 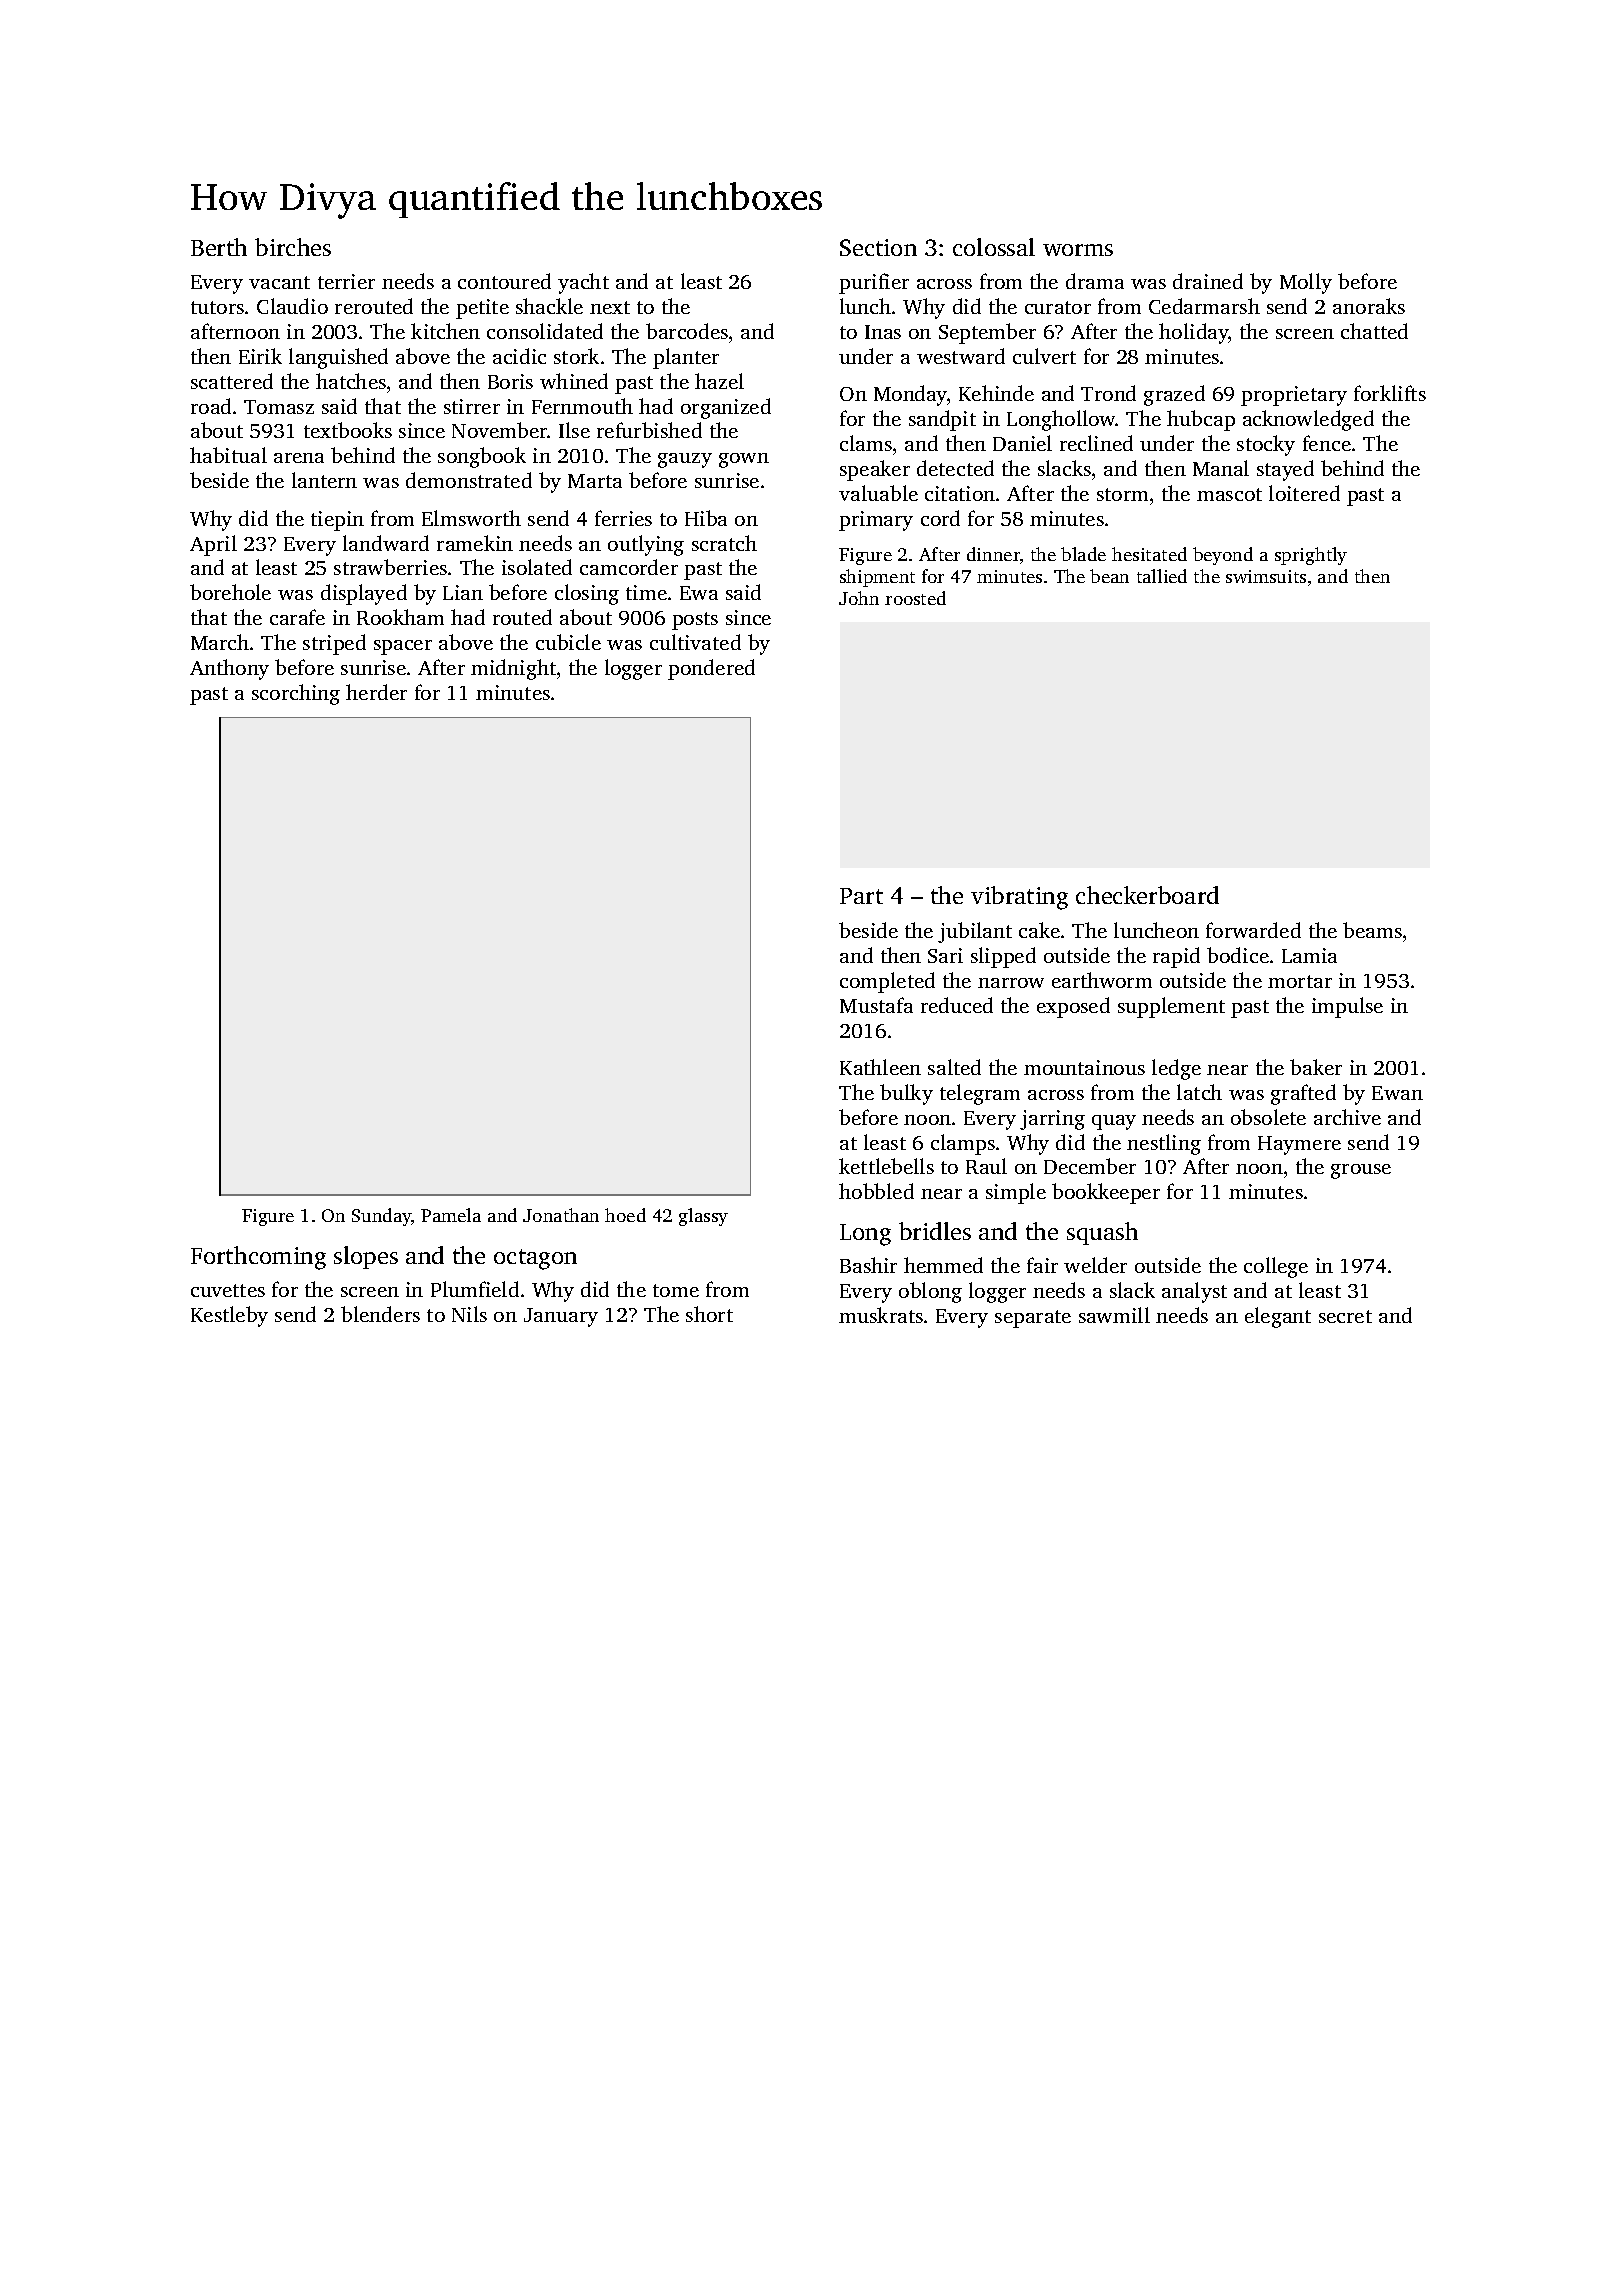 I want to click on January, so click(x=561, y=1317).
